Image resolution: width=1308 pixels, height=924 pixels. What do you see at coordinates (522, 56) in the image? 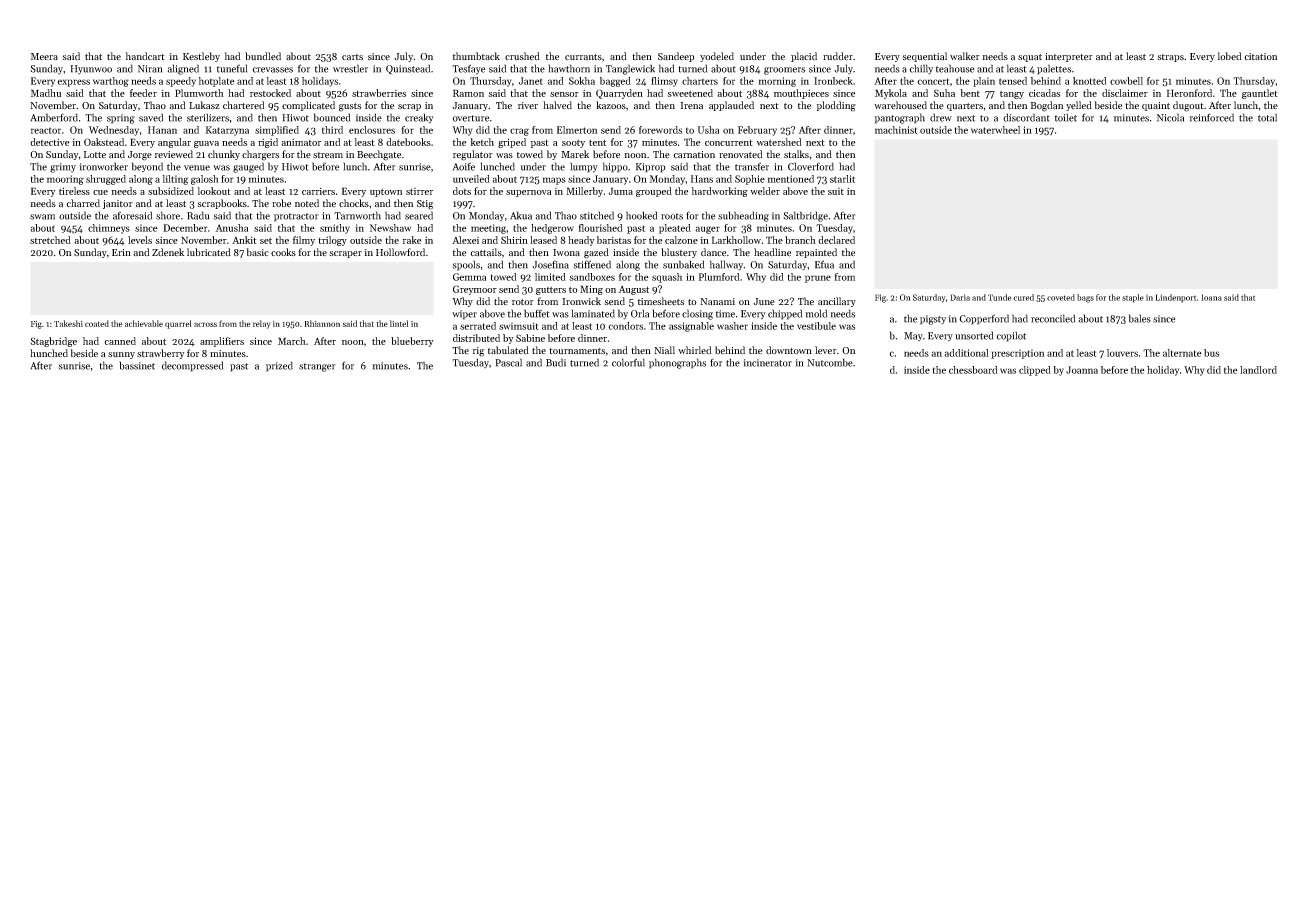
I see `crushed` at bounding box center [522, 56].
